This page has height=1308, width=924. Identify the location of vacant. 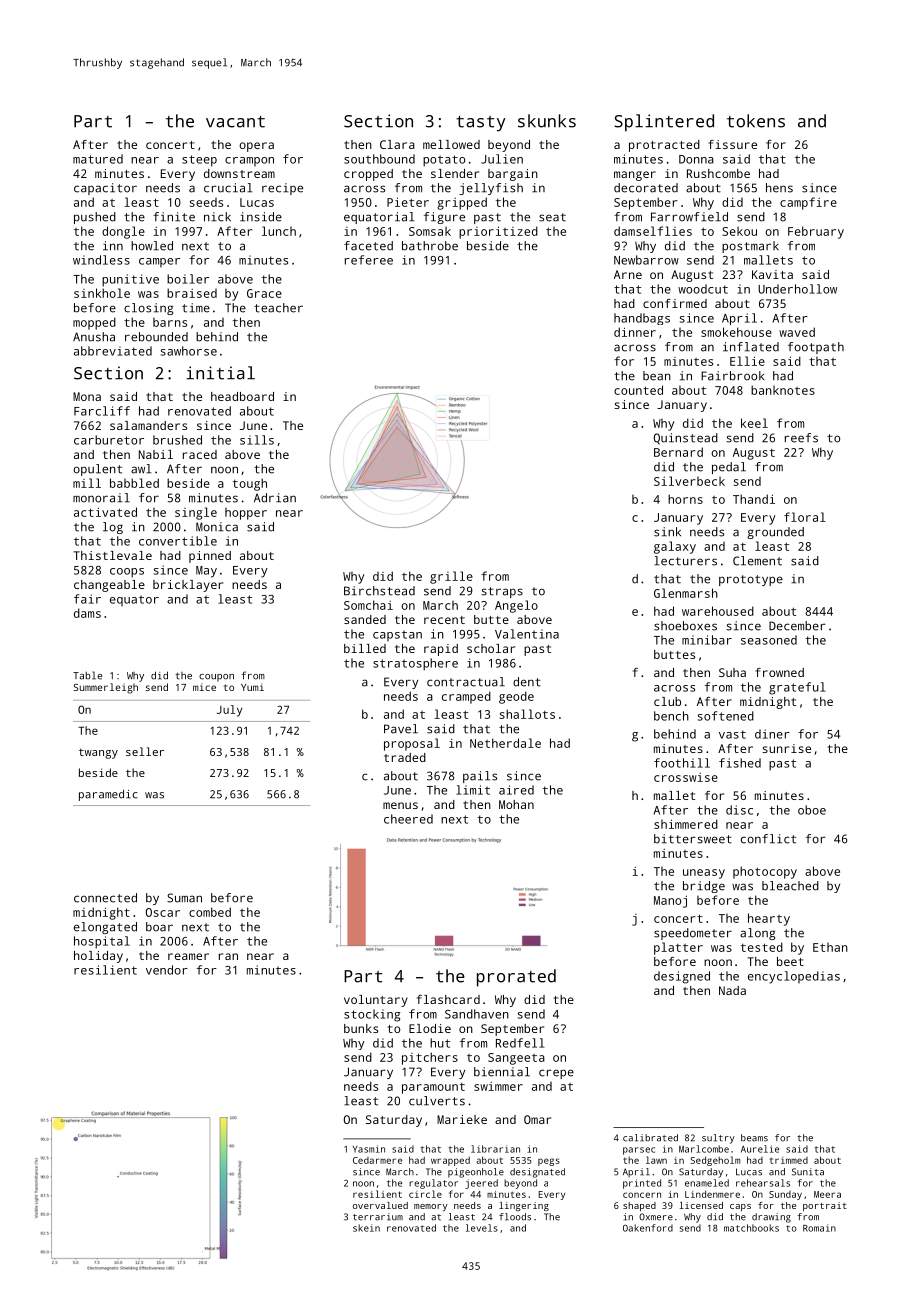
(235, 122).
